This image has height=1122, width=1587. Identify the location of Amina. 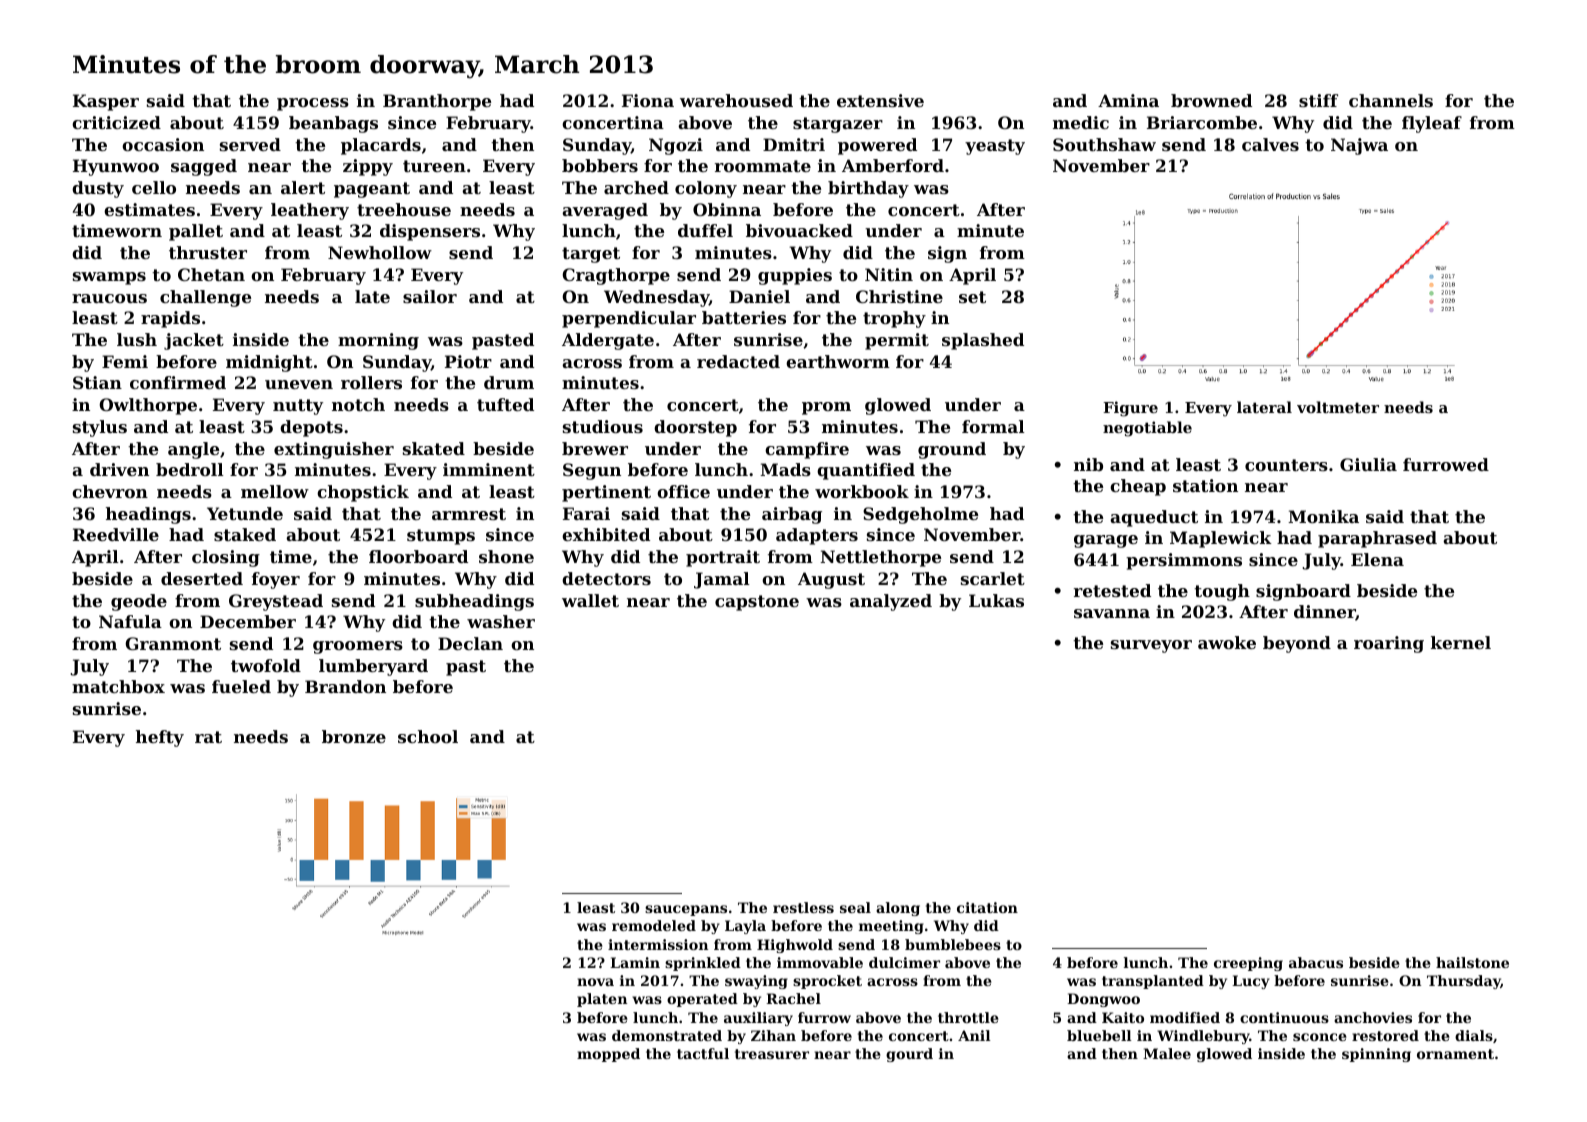
(1128, 100).
